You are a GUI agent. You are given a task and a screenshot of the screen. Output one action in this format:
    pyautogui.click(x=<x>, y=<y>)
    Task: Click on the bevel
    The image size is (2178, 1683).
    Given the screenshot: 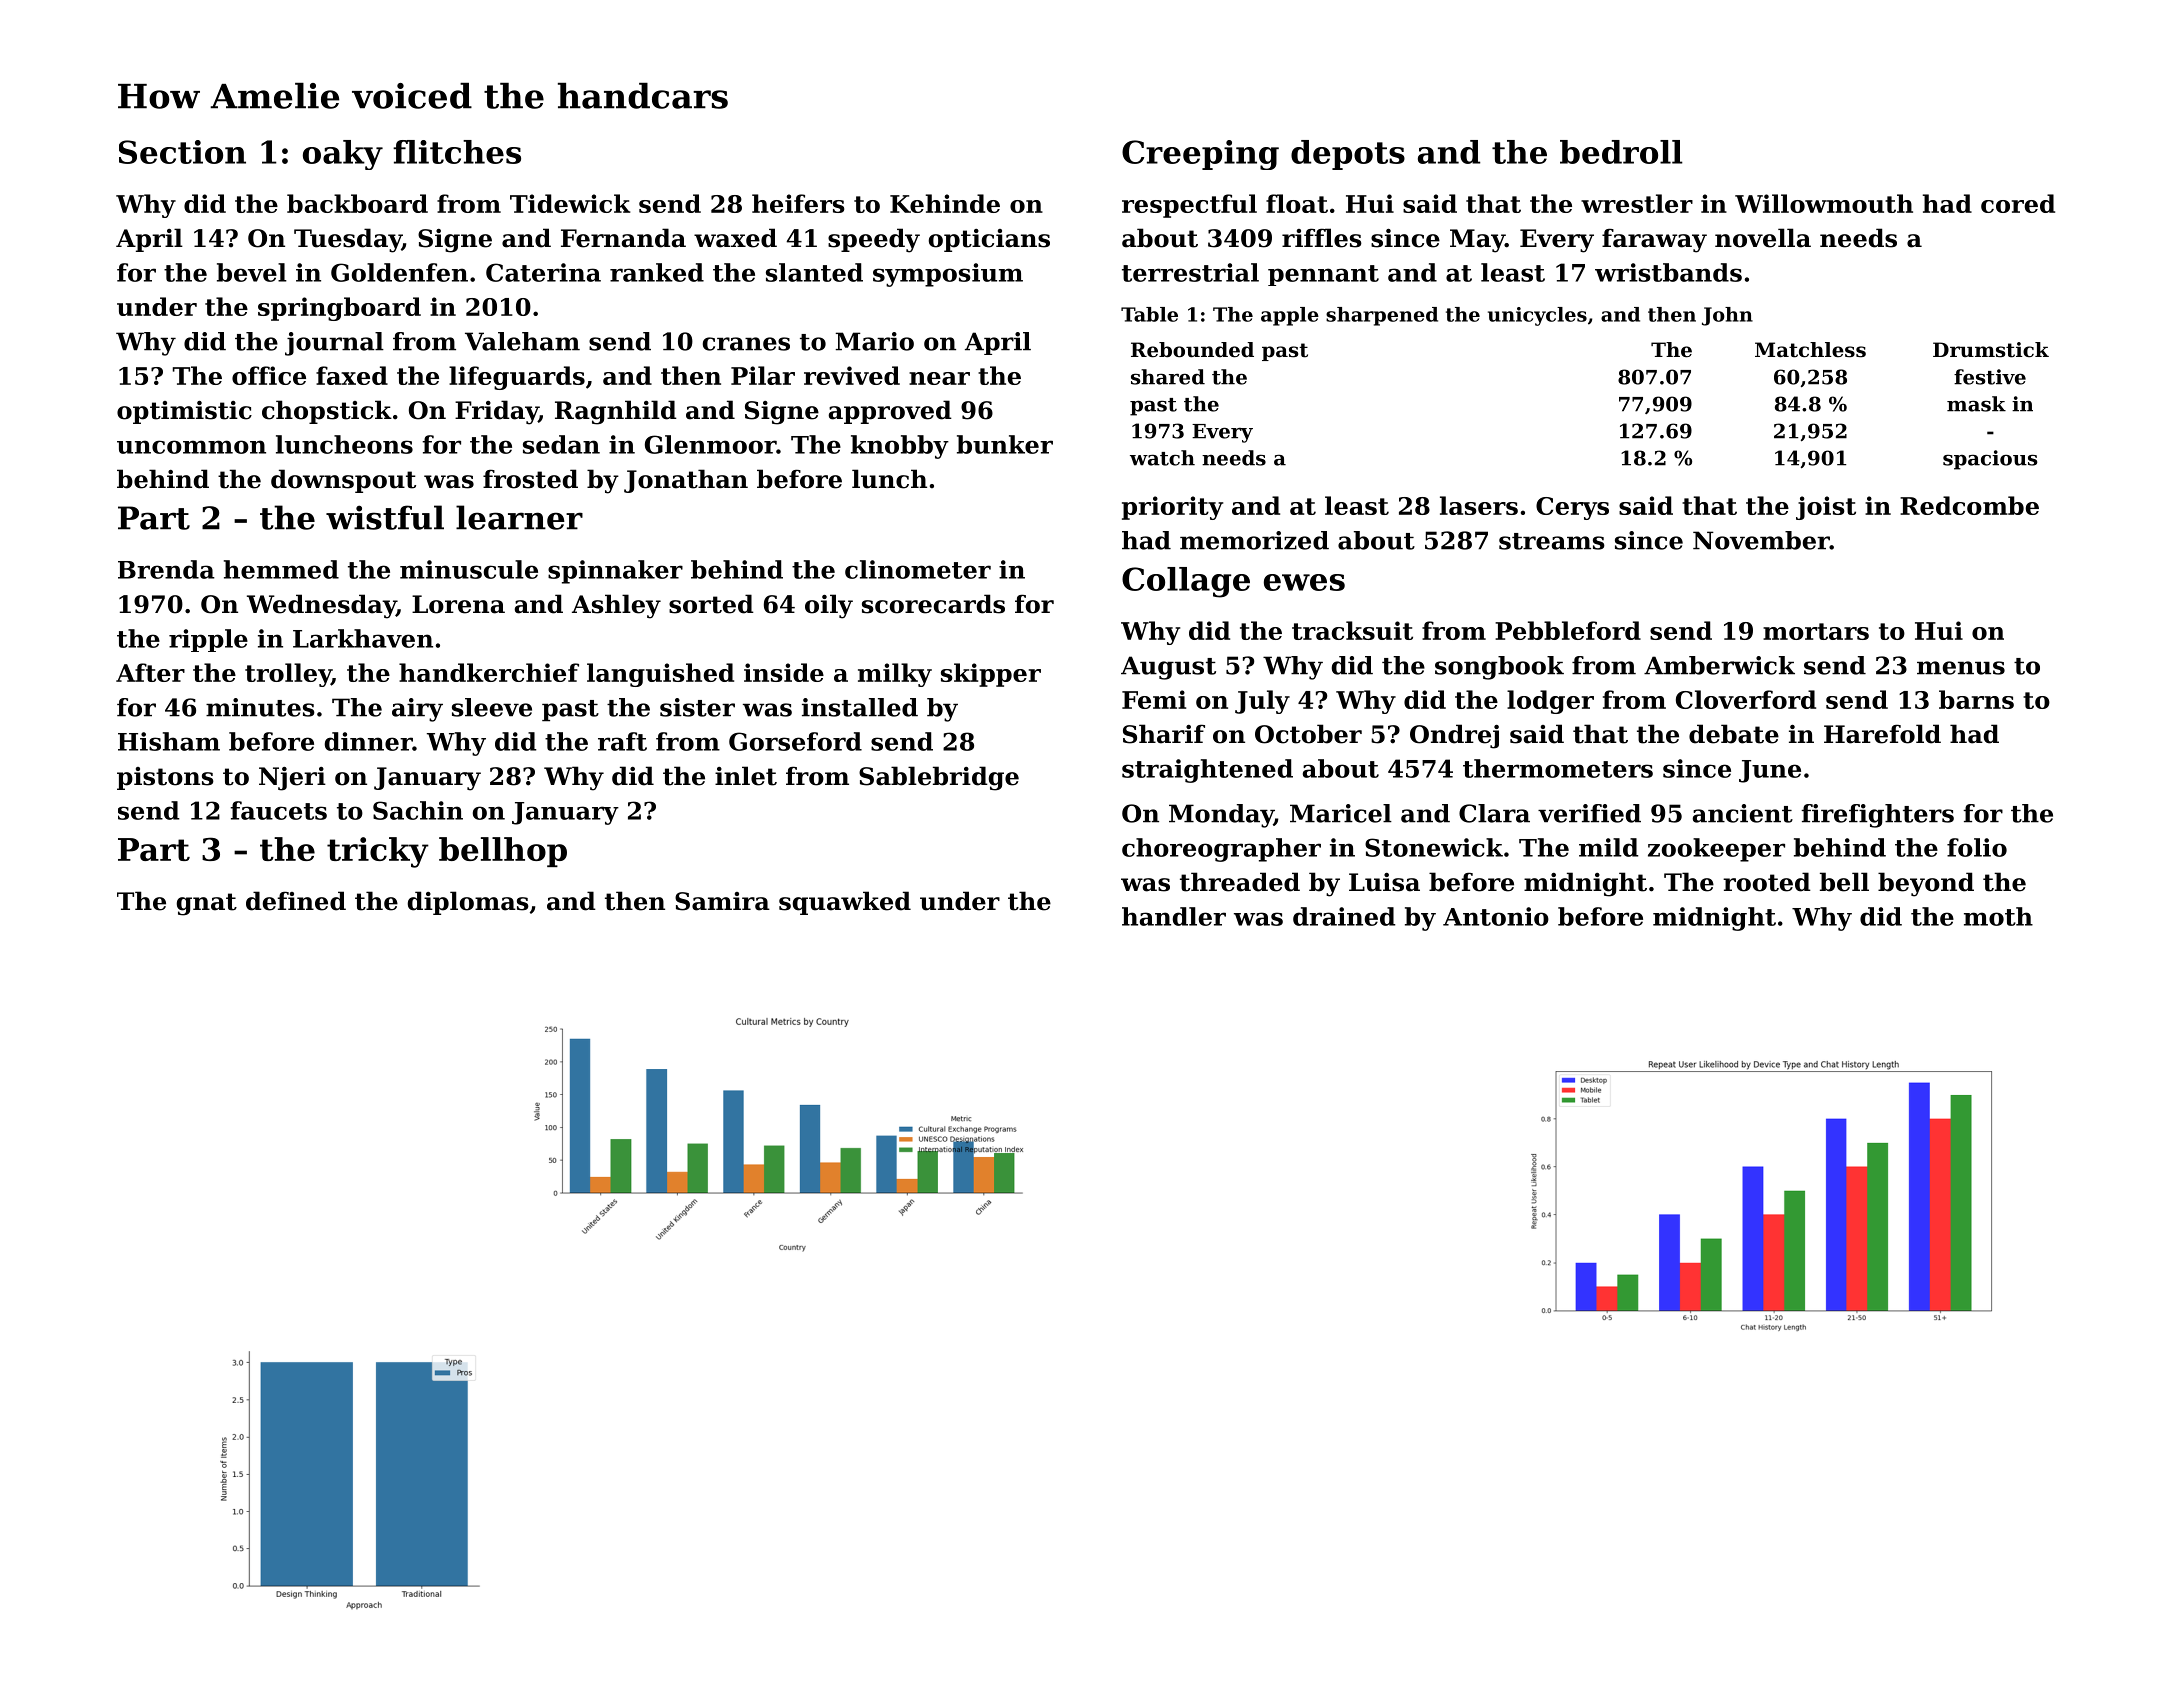 What is the action you would take?
    pyautogui.click(x=252, y=272)
